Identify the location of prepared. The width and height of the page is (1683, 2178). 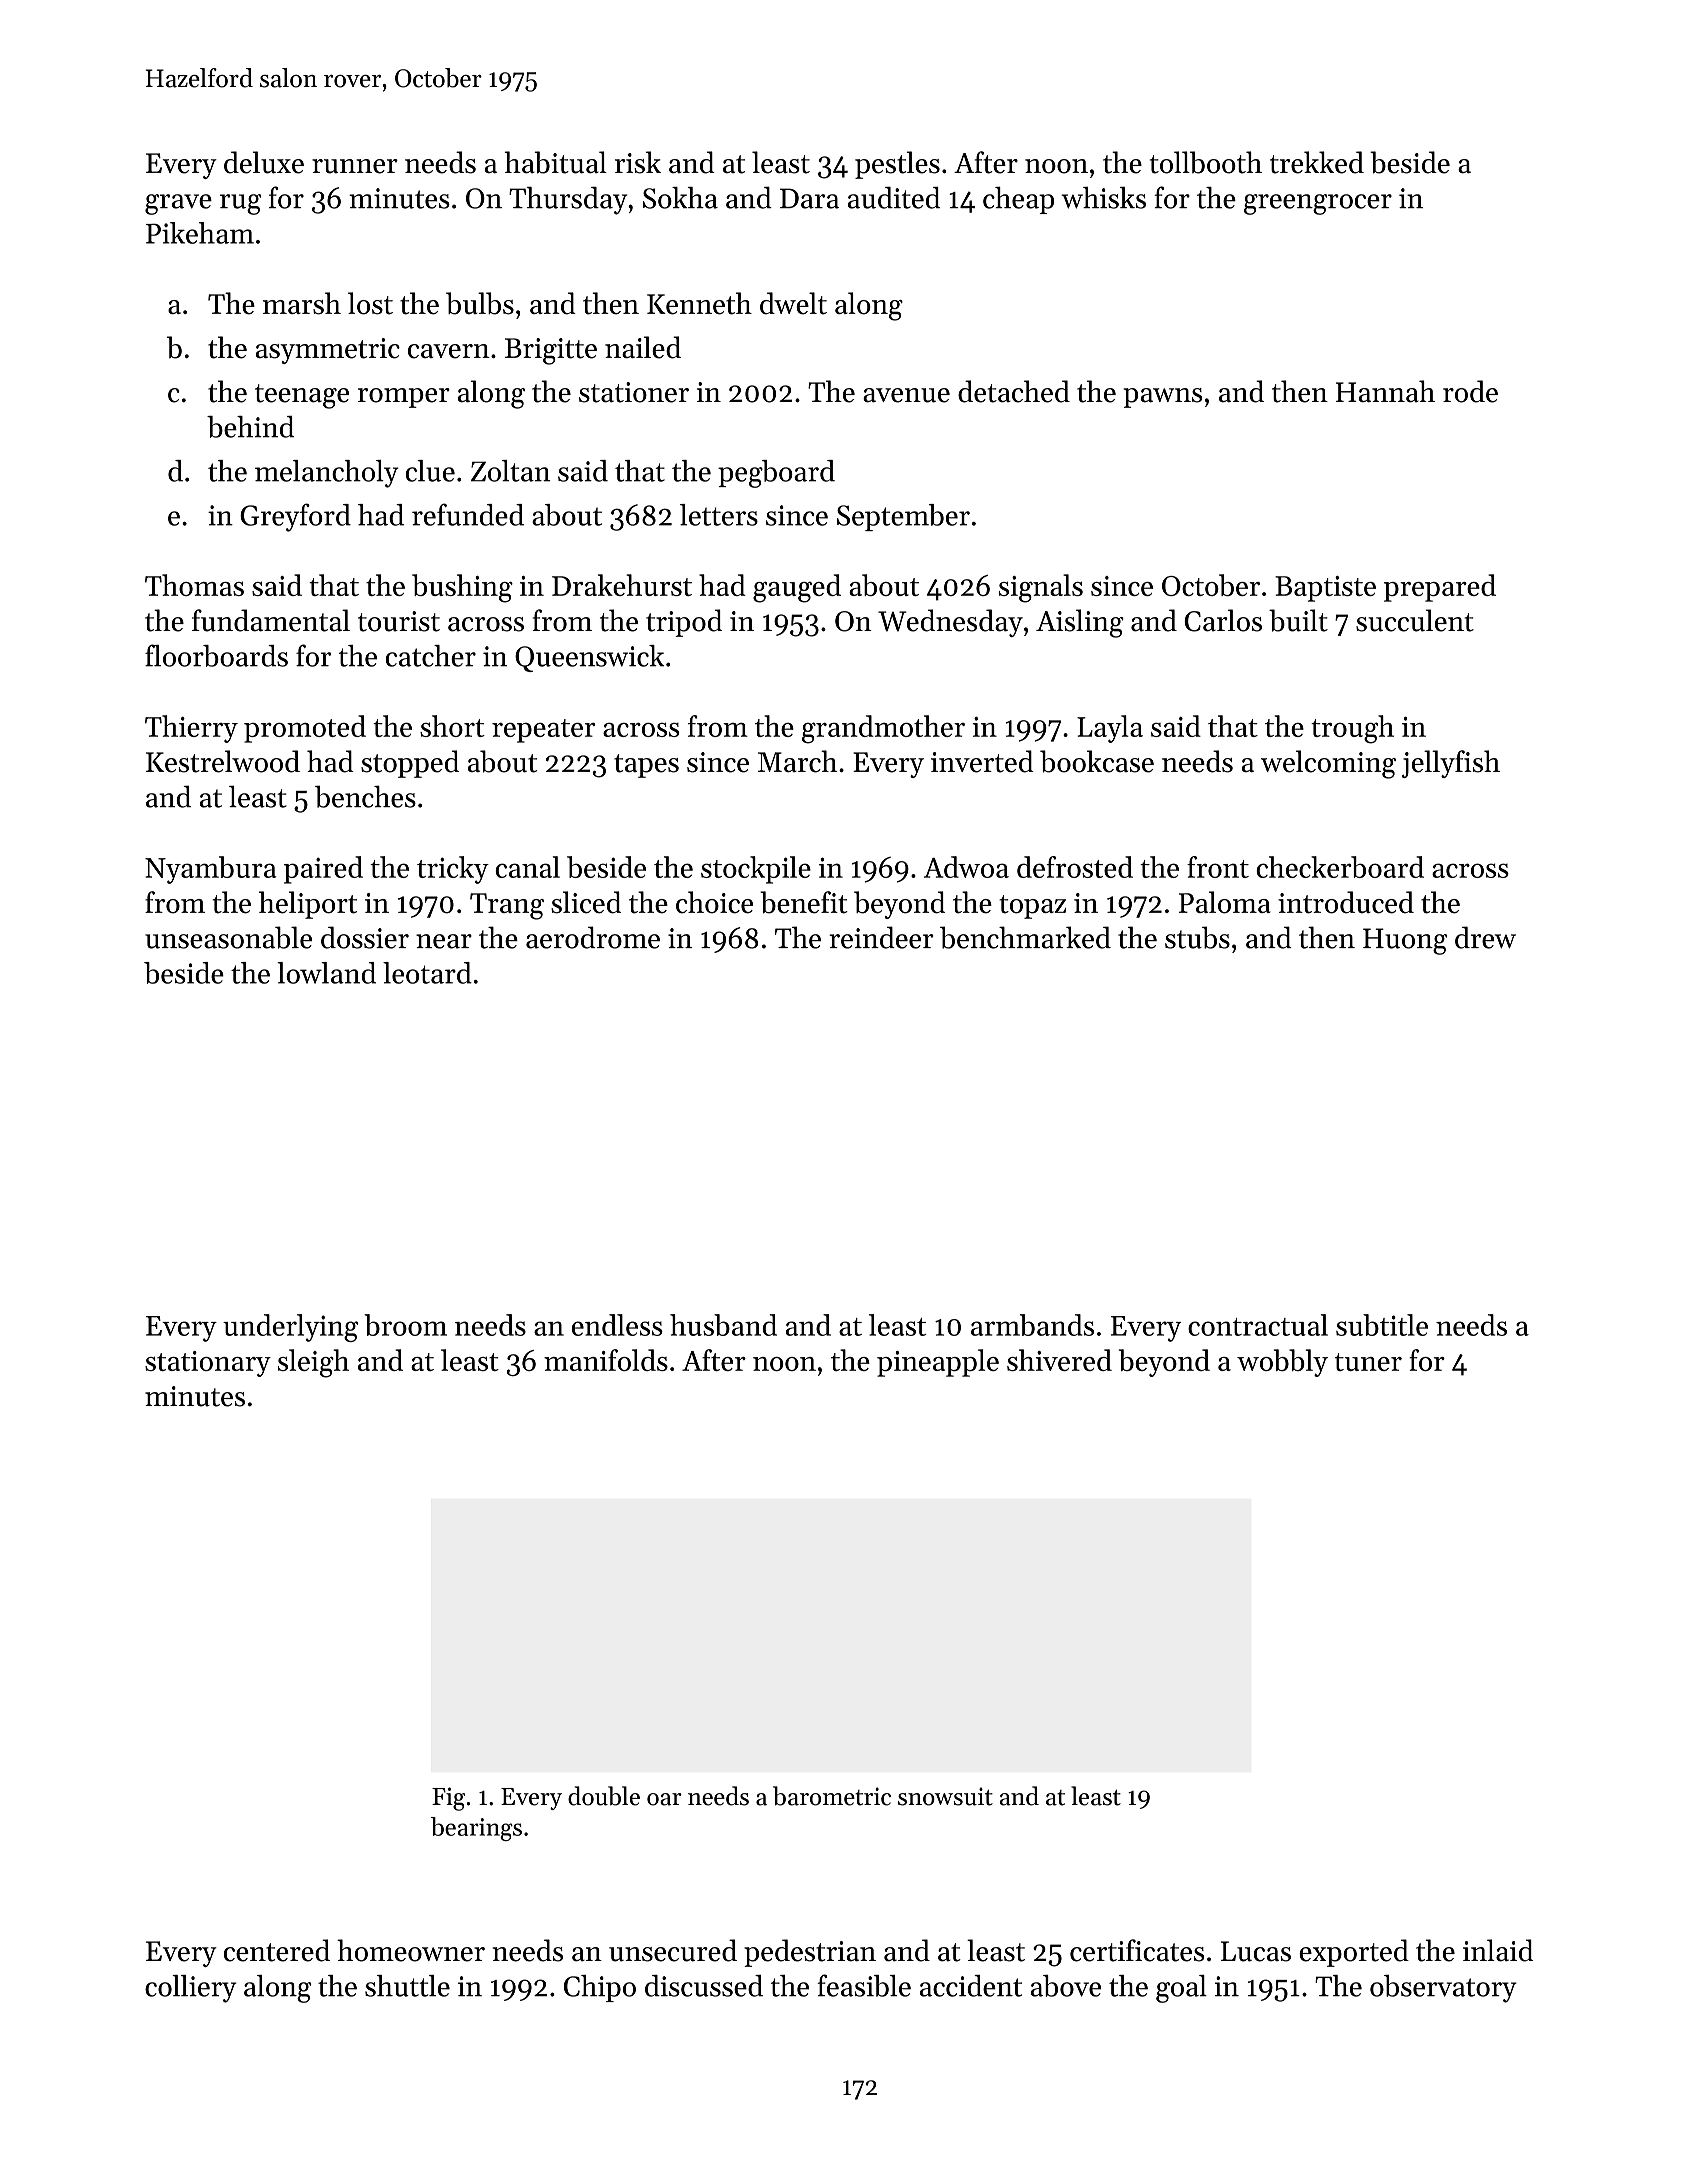
(1440, 588).
